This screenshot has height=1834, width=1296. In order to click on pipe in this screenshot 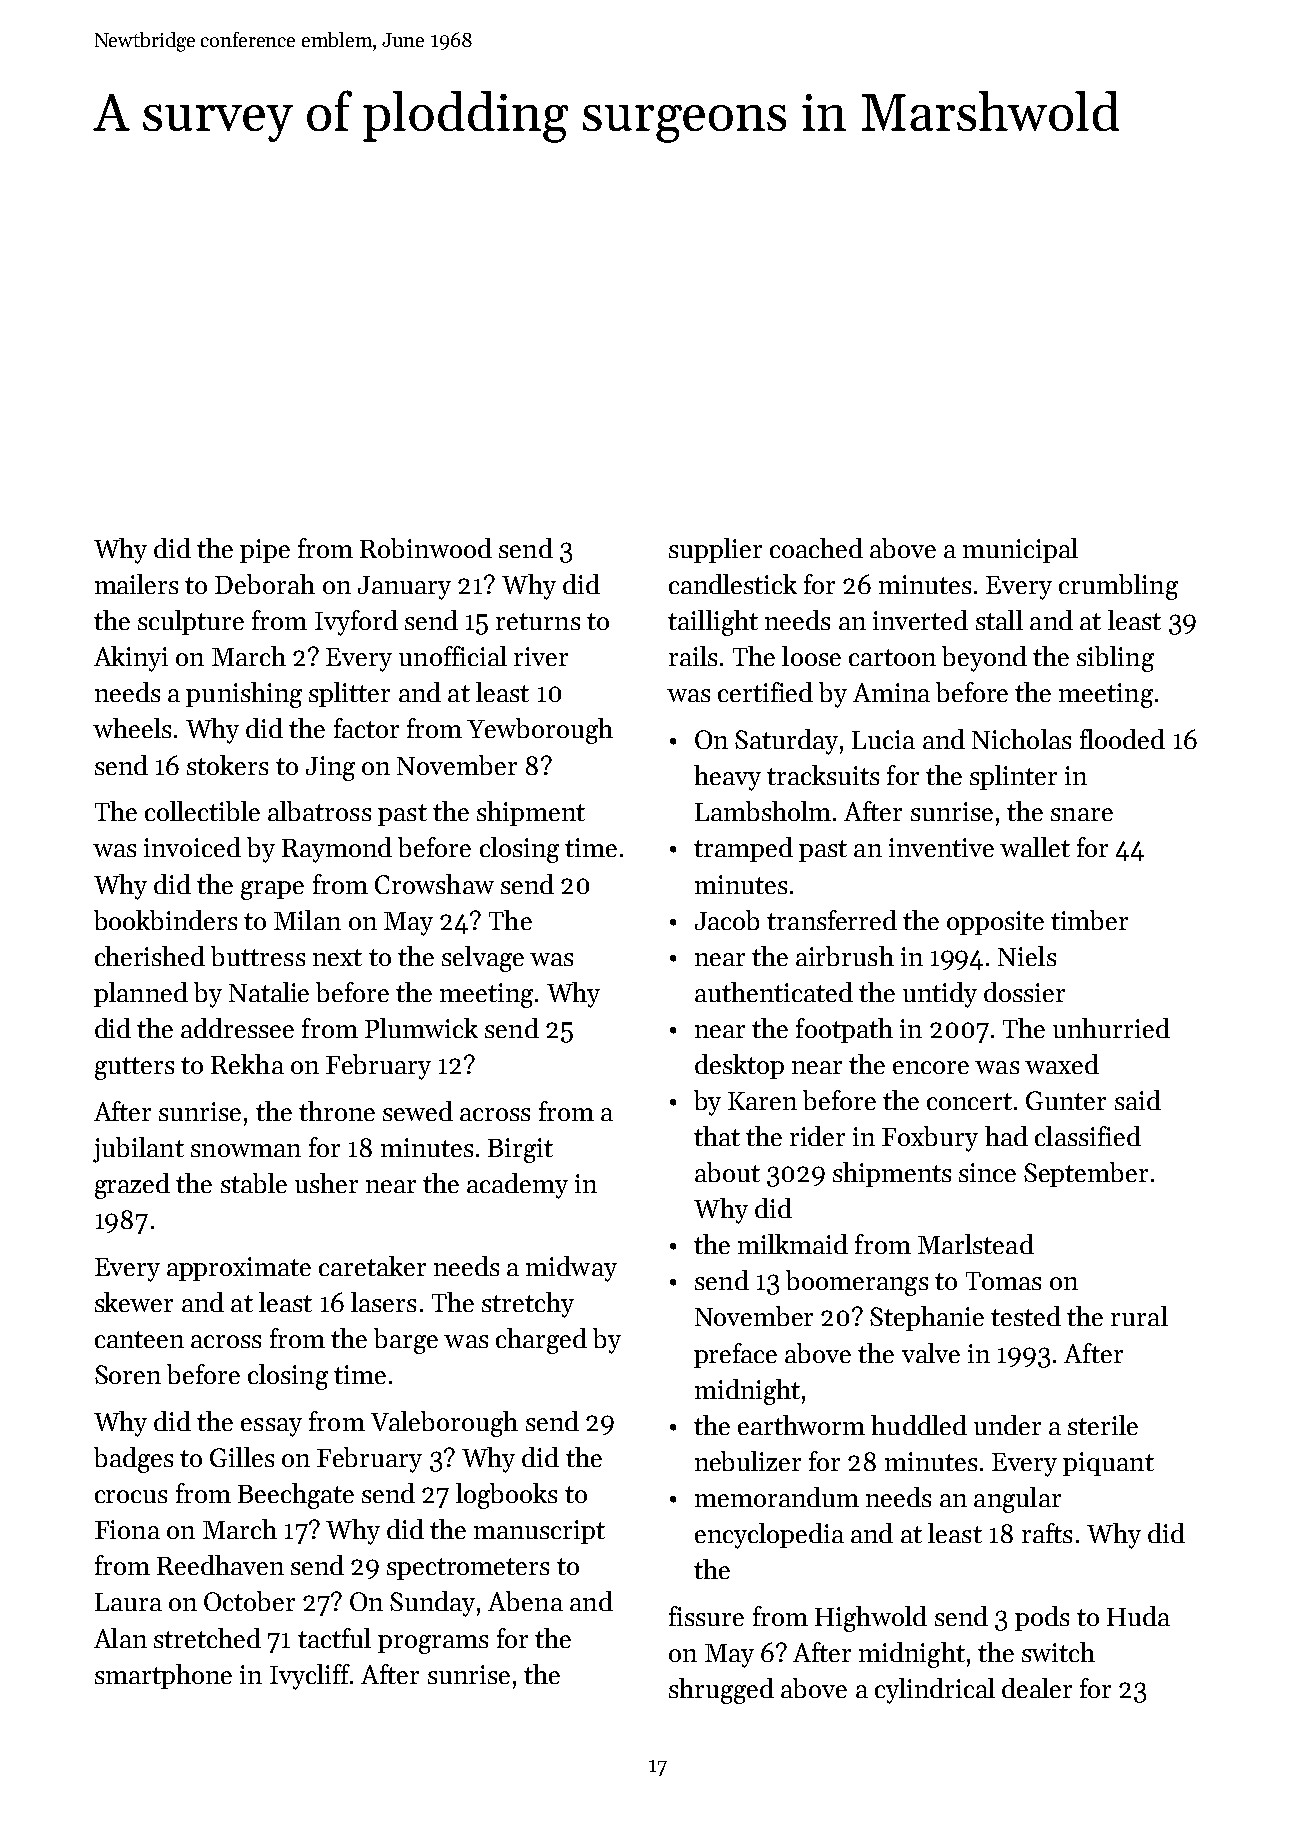, I will do `click(265, 551)`.
